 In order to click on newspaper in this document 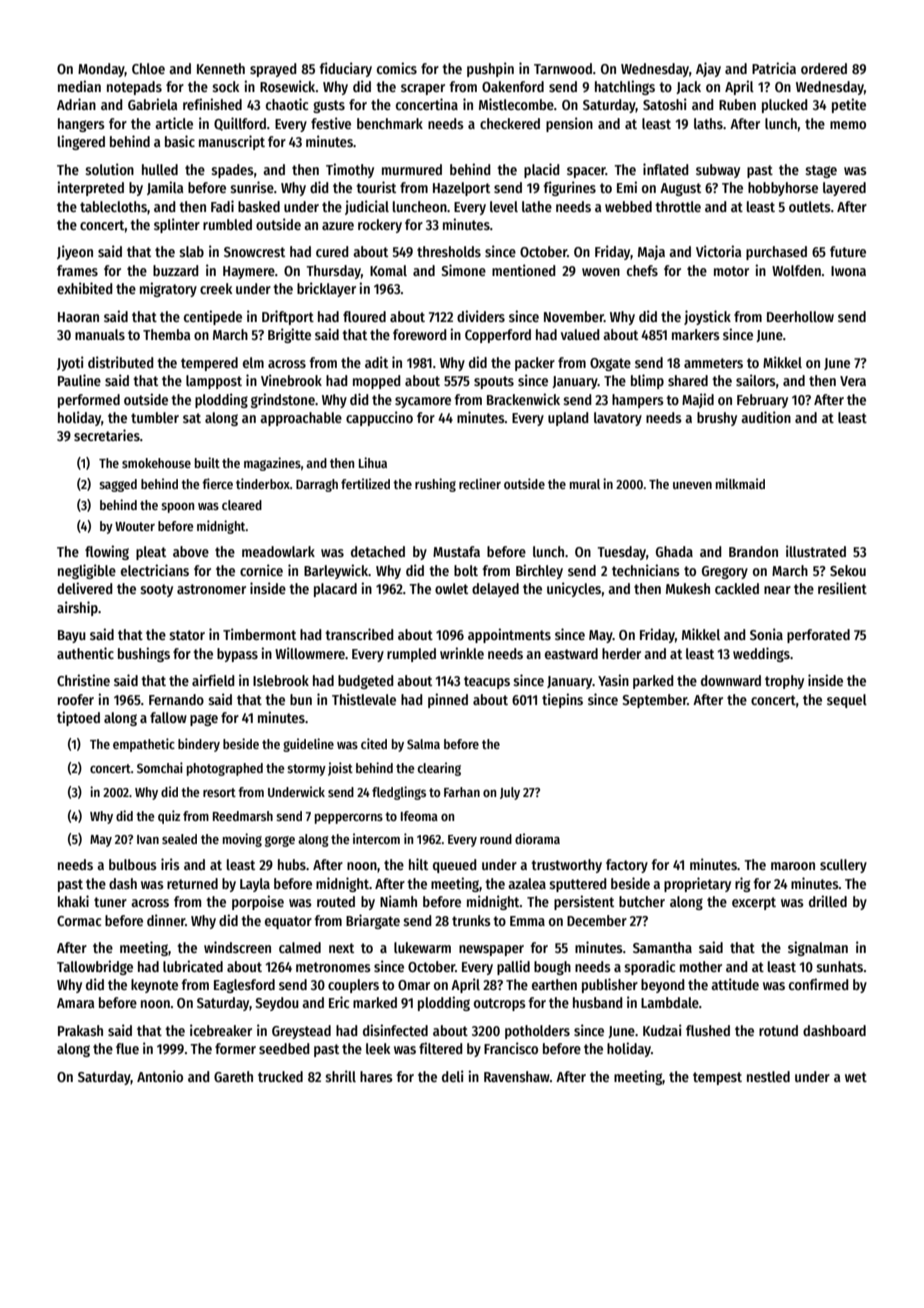, I will do `click(491, 950)`.
